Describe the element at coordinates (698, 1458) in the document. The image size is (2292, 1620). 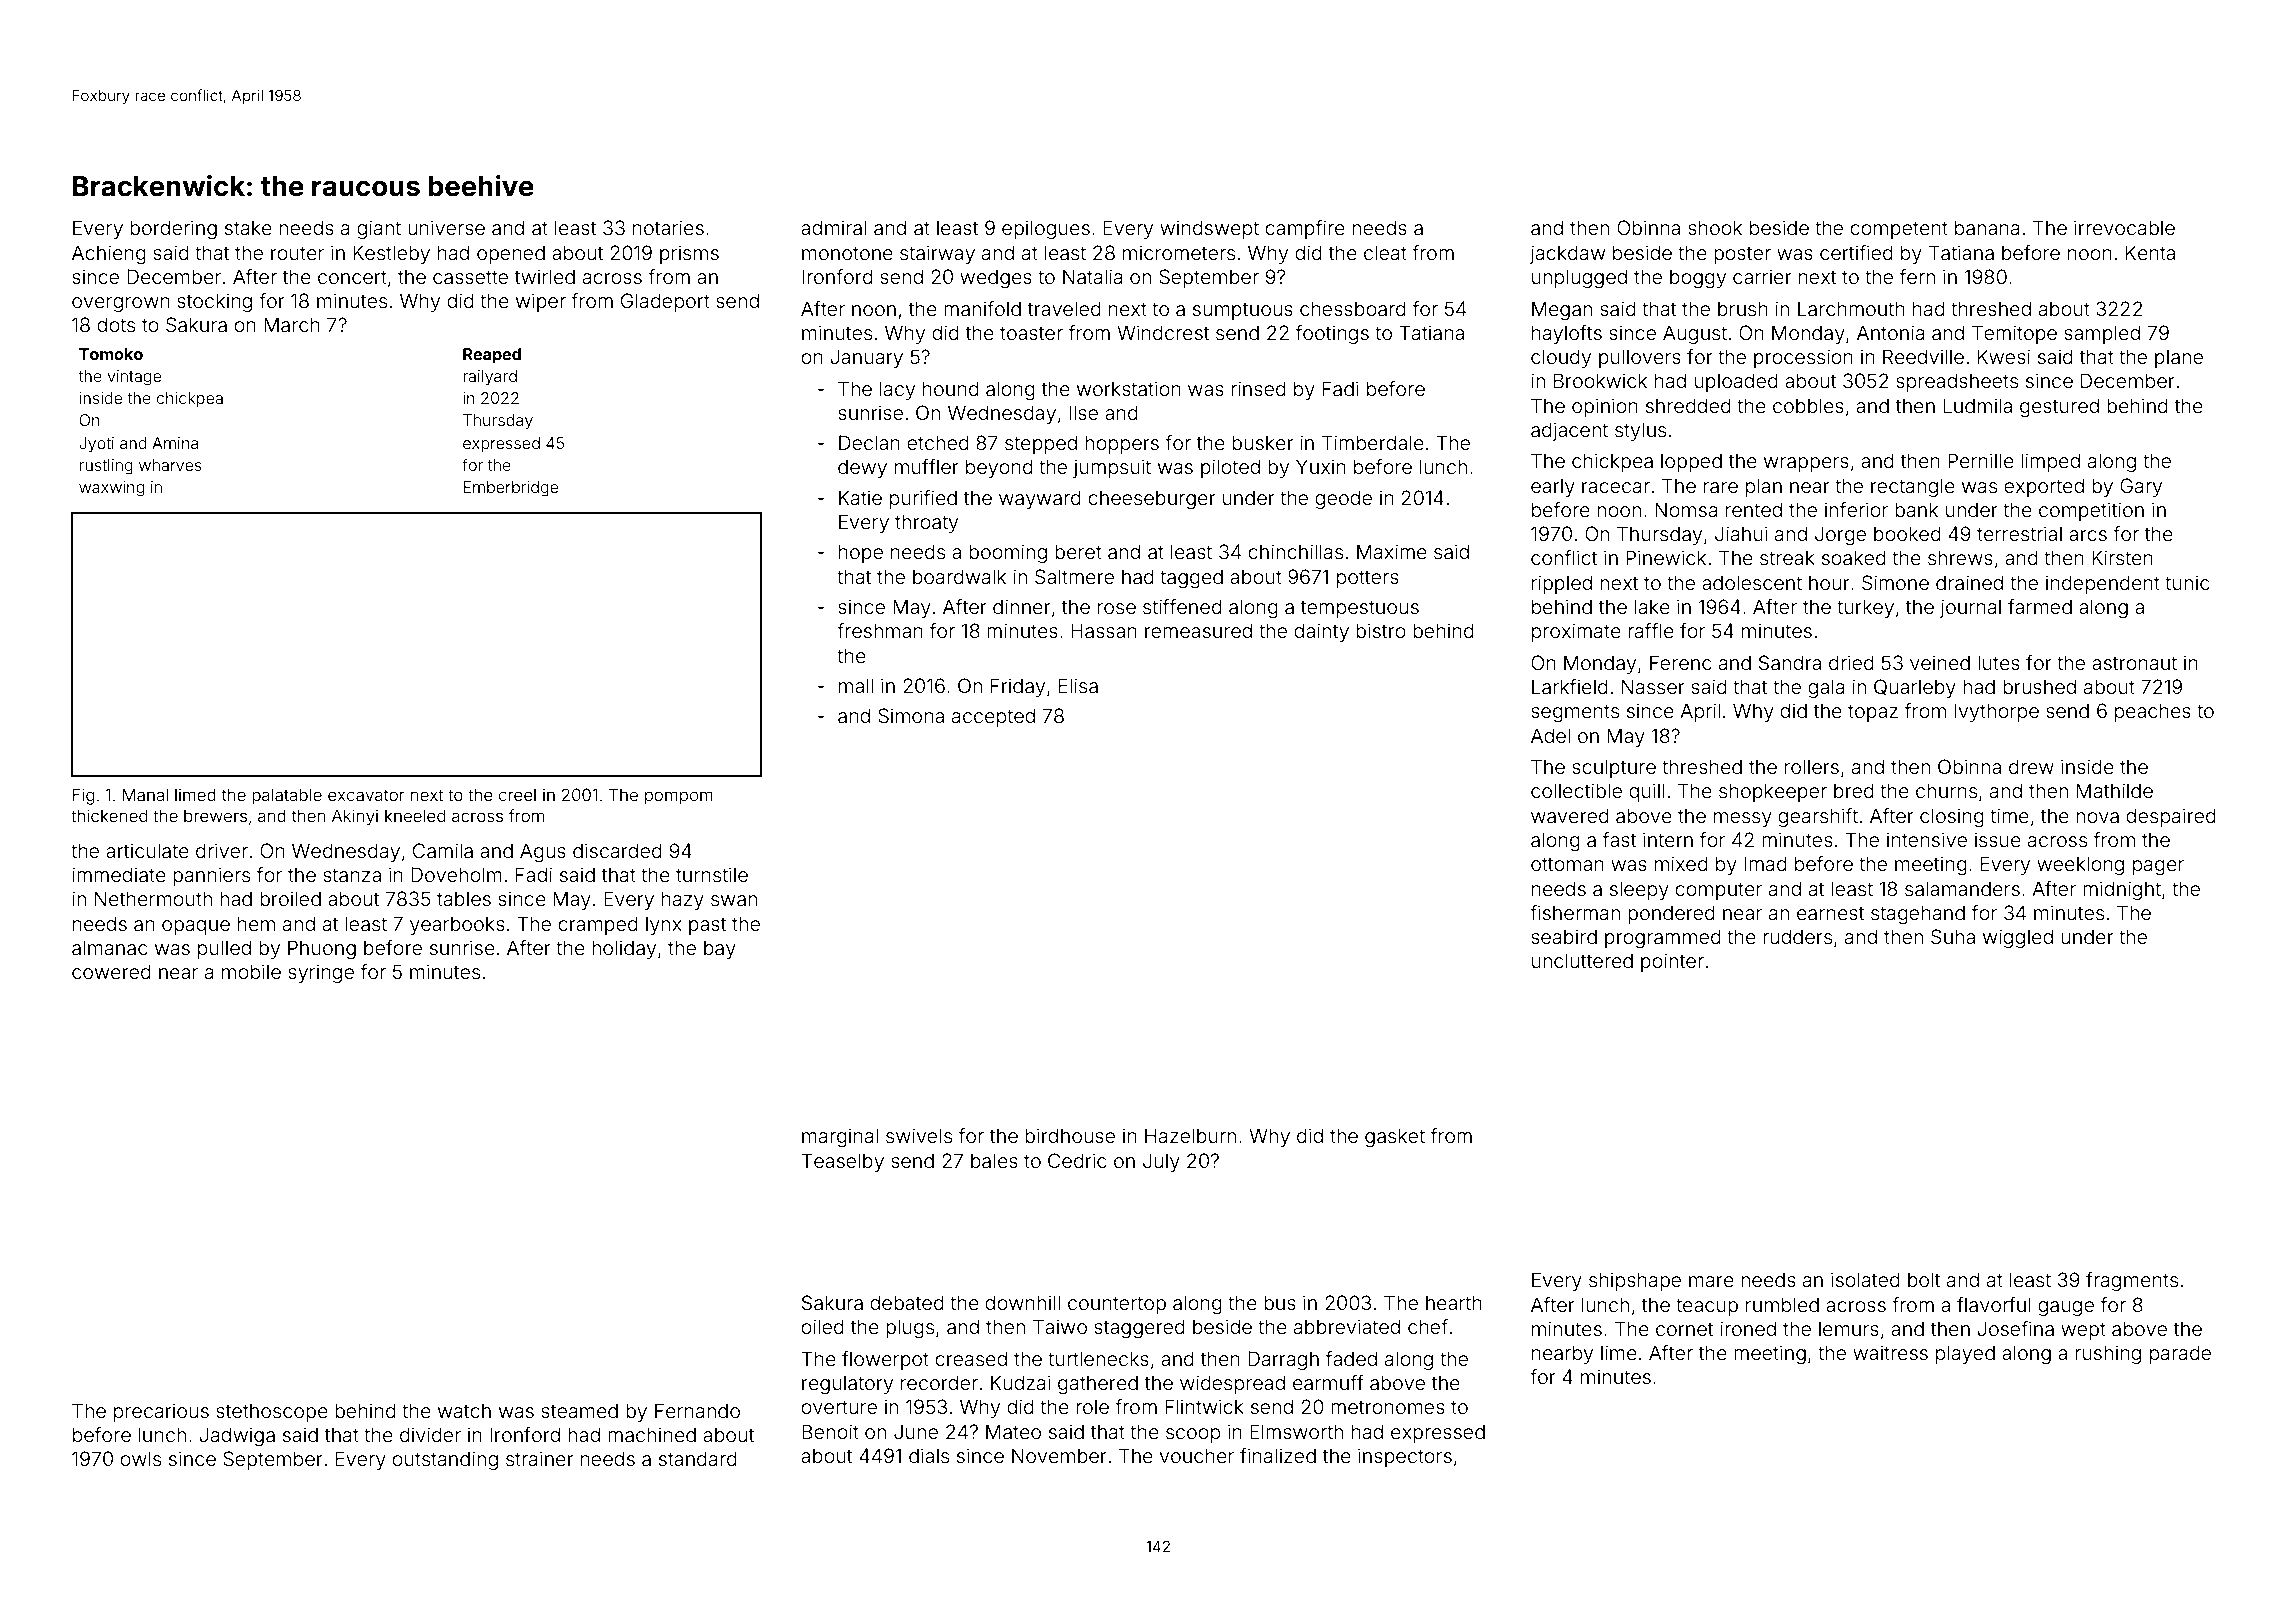
I see `standard` at that location.
